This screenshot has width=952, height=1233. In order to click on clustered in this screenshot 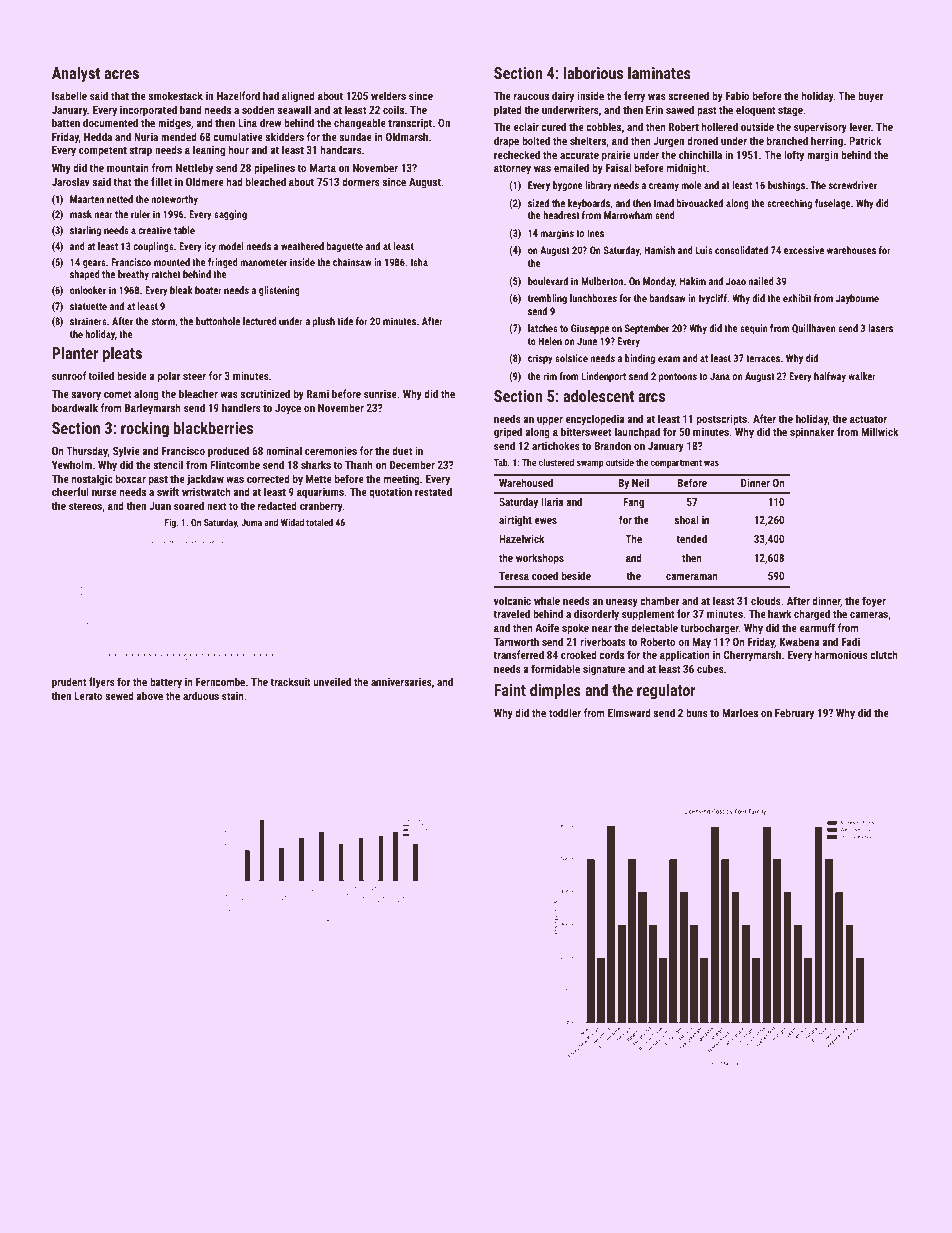, I will do `click(556, 462)`.
